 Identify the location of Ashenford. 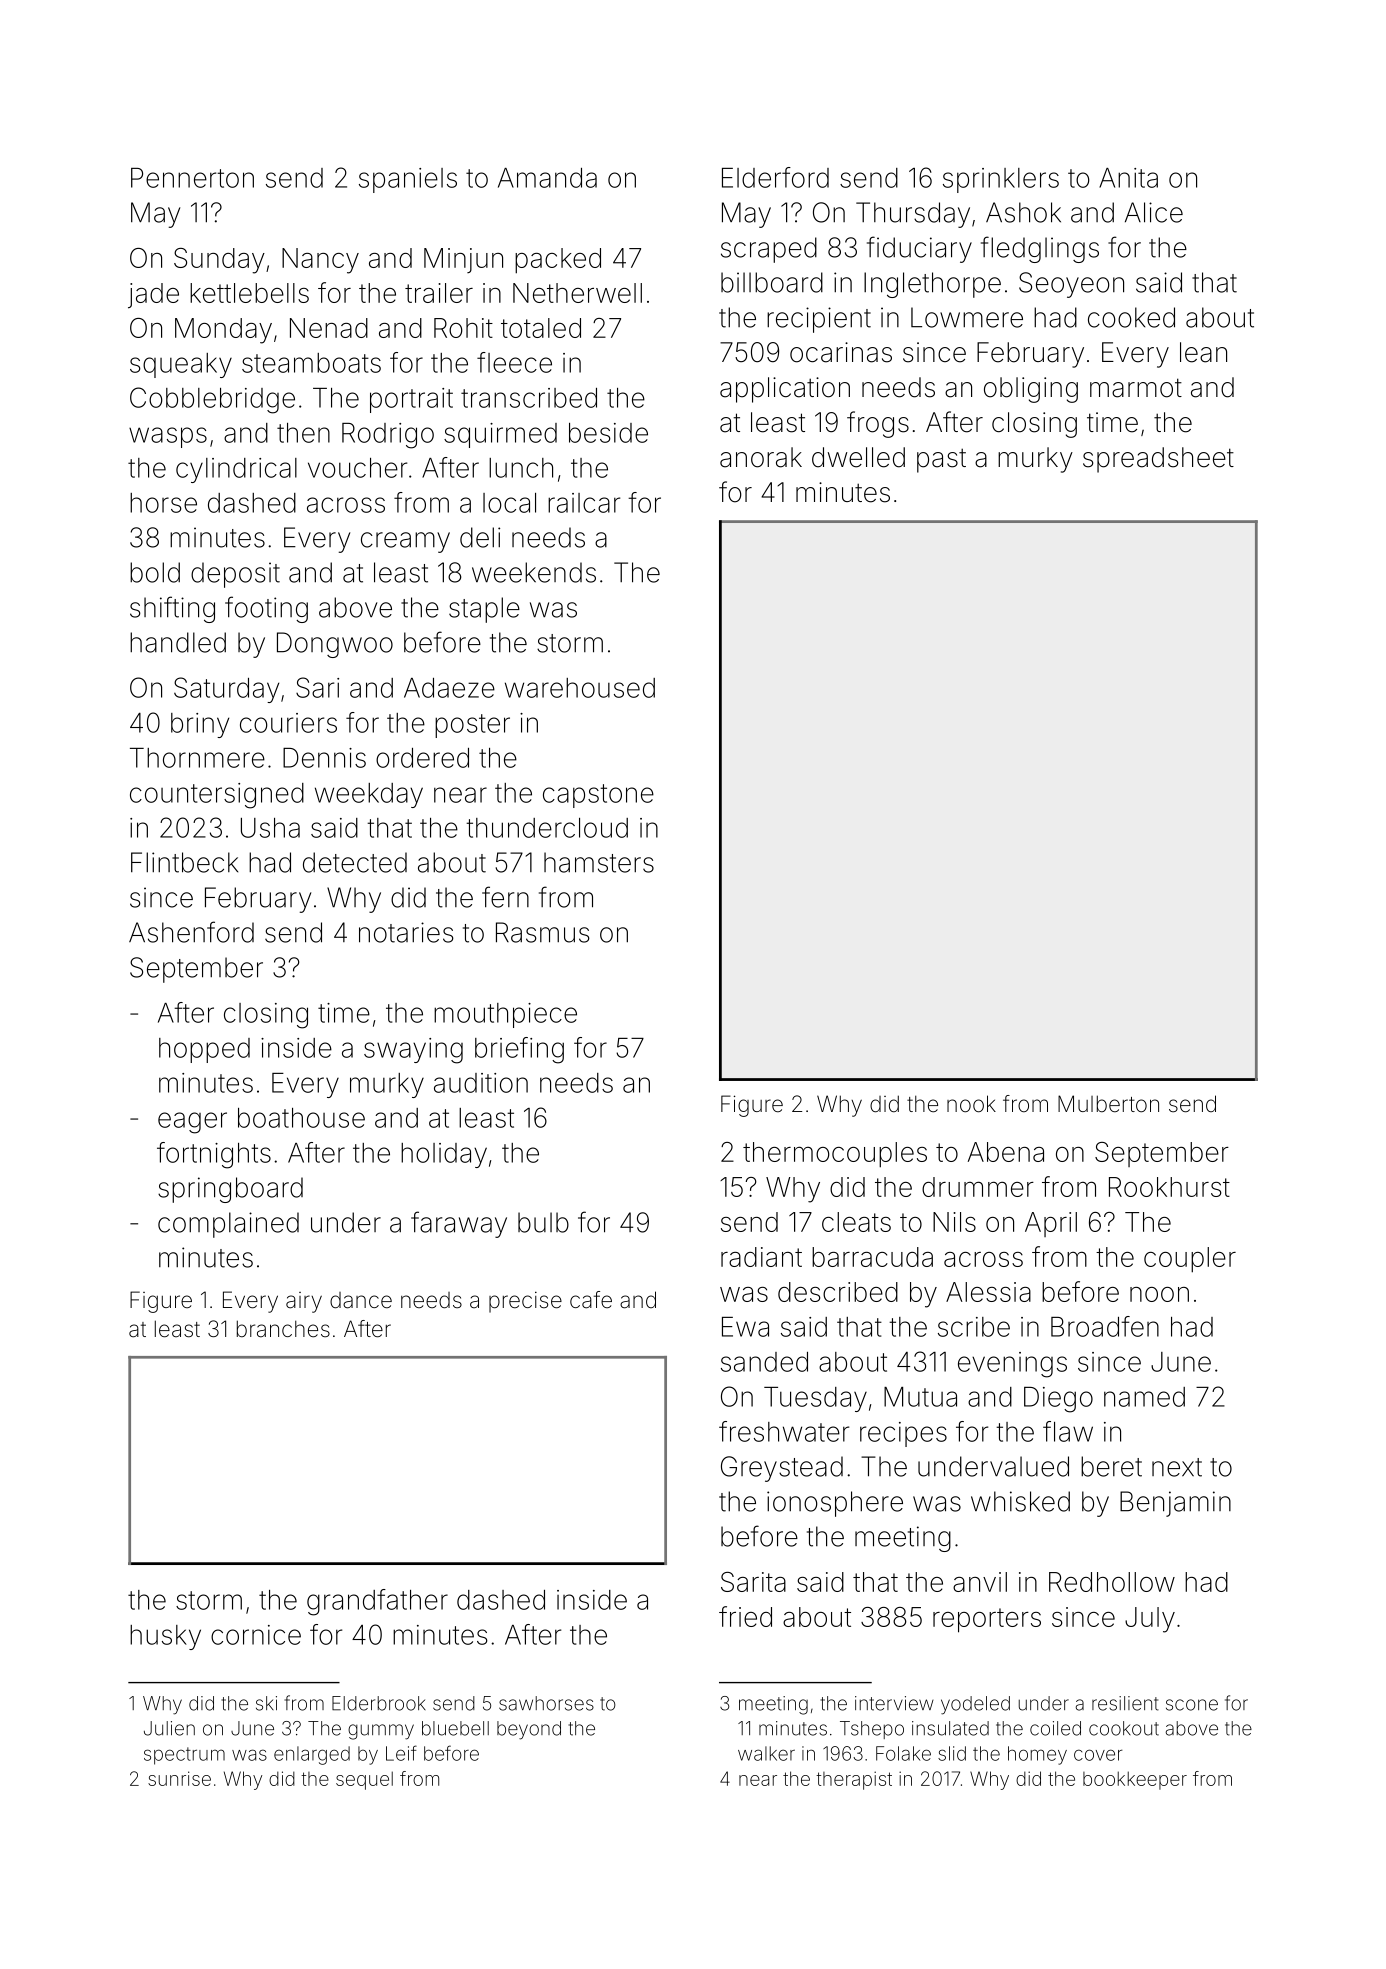
(191, 932).
